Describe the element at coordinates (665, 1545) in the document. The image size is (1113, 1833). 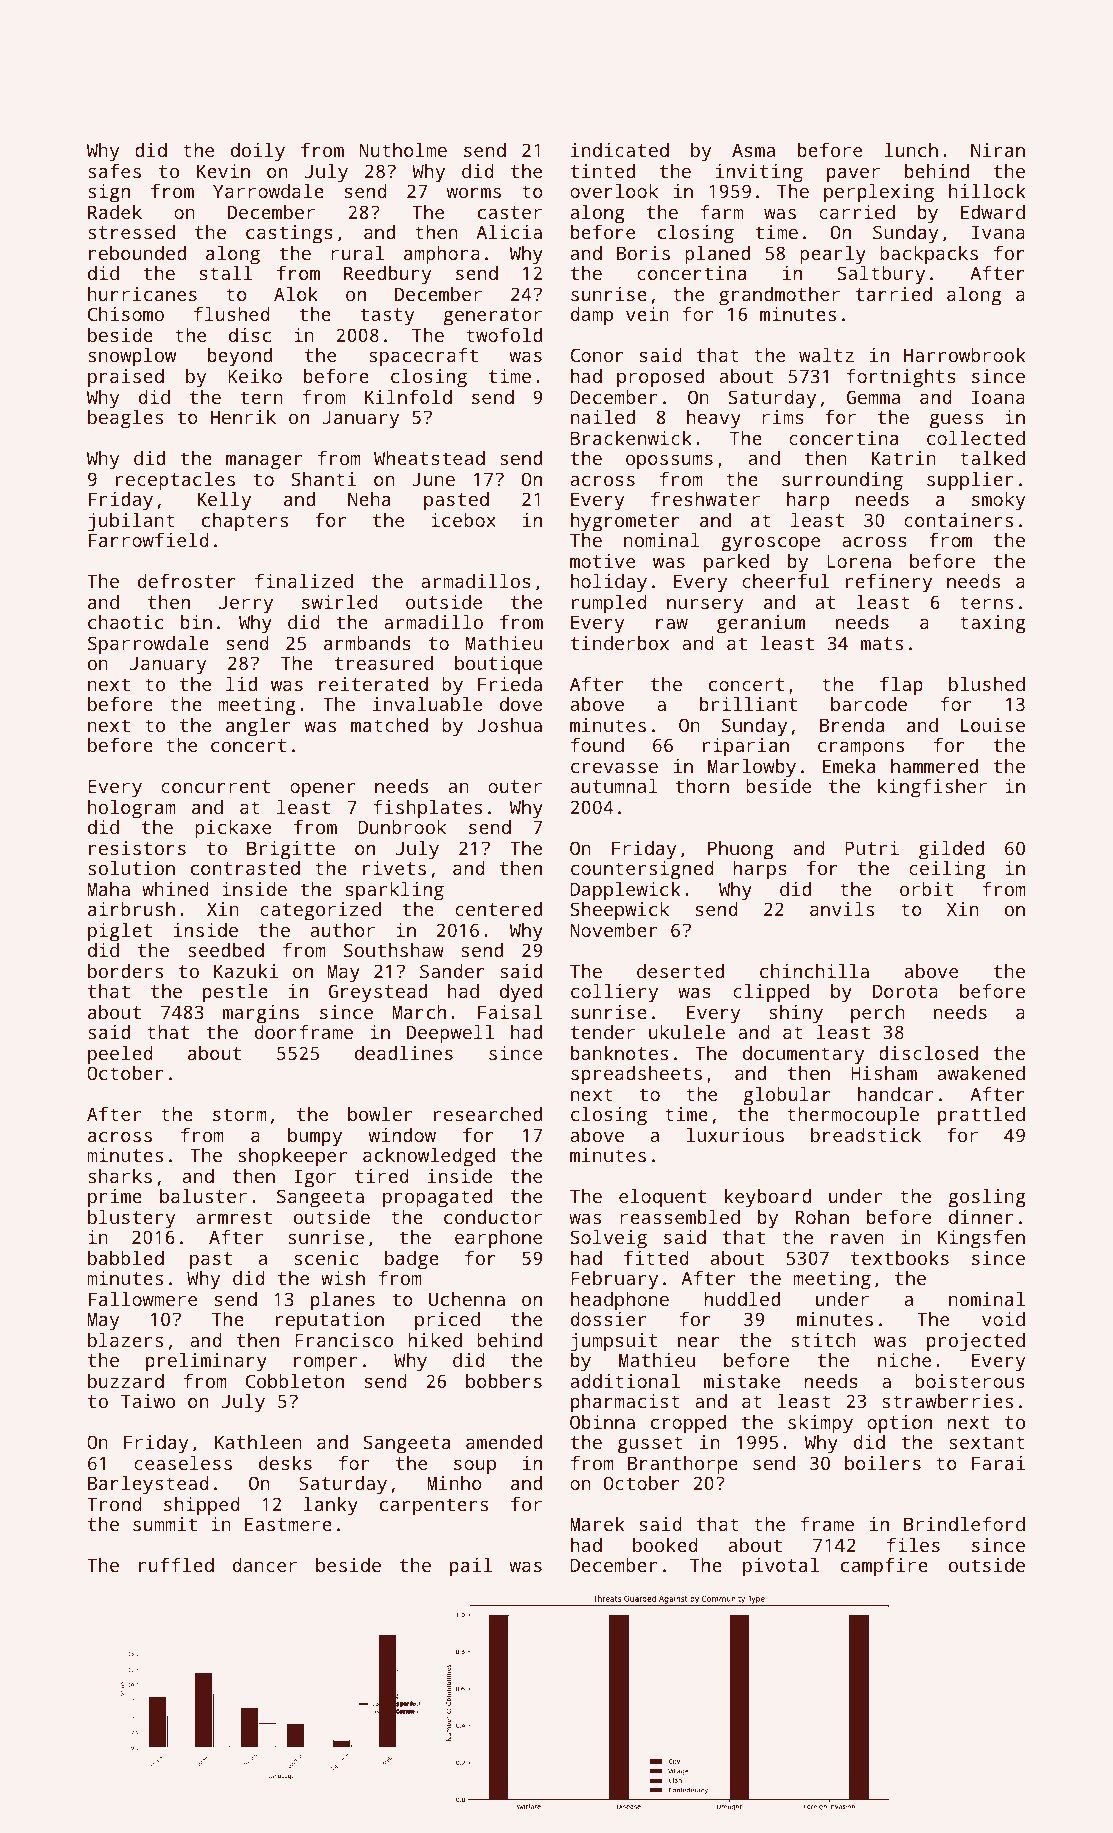
I see `booked` at that location.
